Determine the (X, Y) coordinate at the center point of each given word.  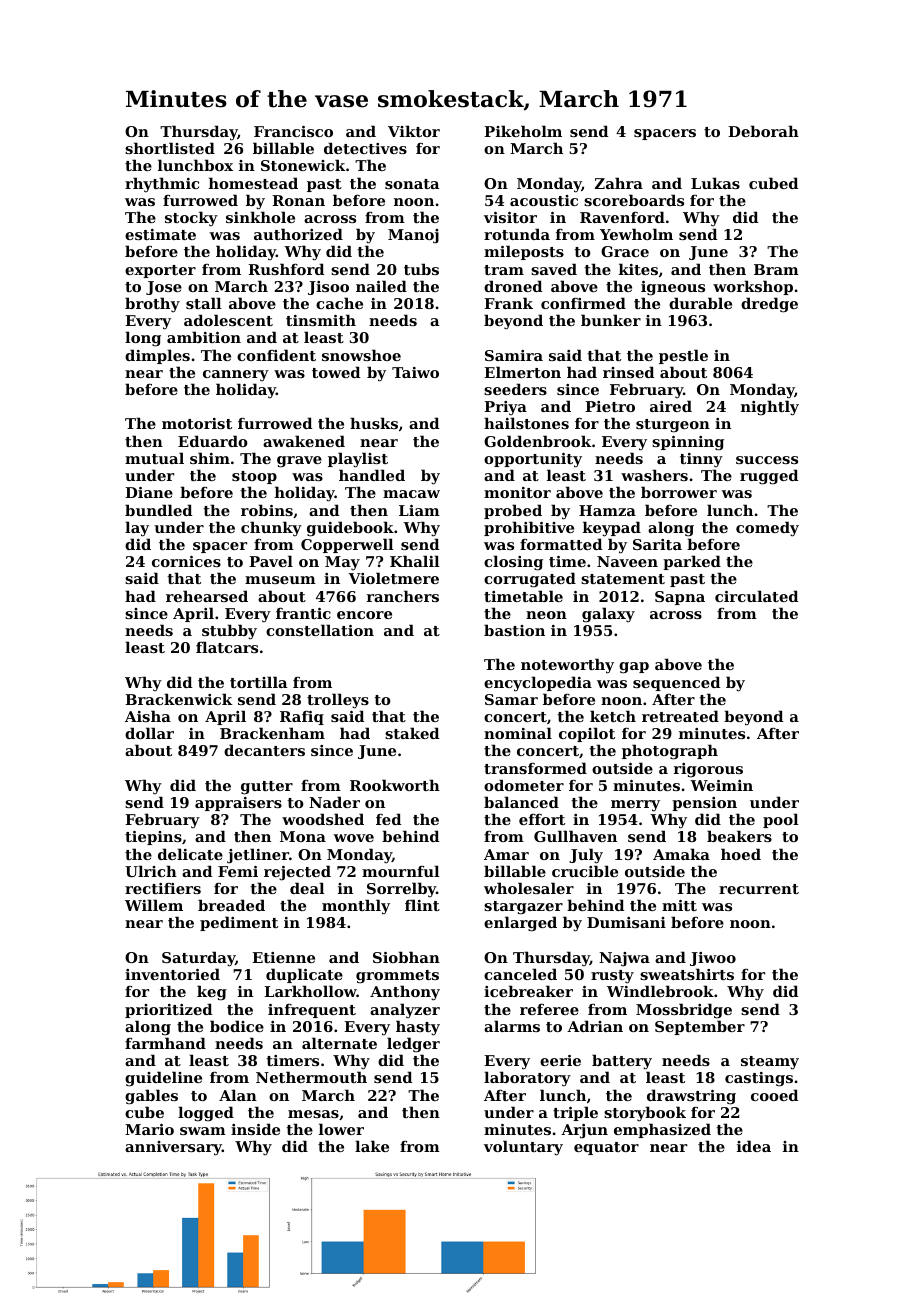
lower (341, 1129)
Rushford (286, 269)
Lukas (715, 183)
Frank (508, 303)
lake (372, 1146)
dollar (149, 733)
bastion (514, 630)
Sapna (680, 598)
